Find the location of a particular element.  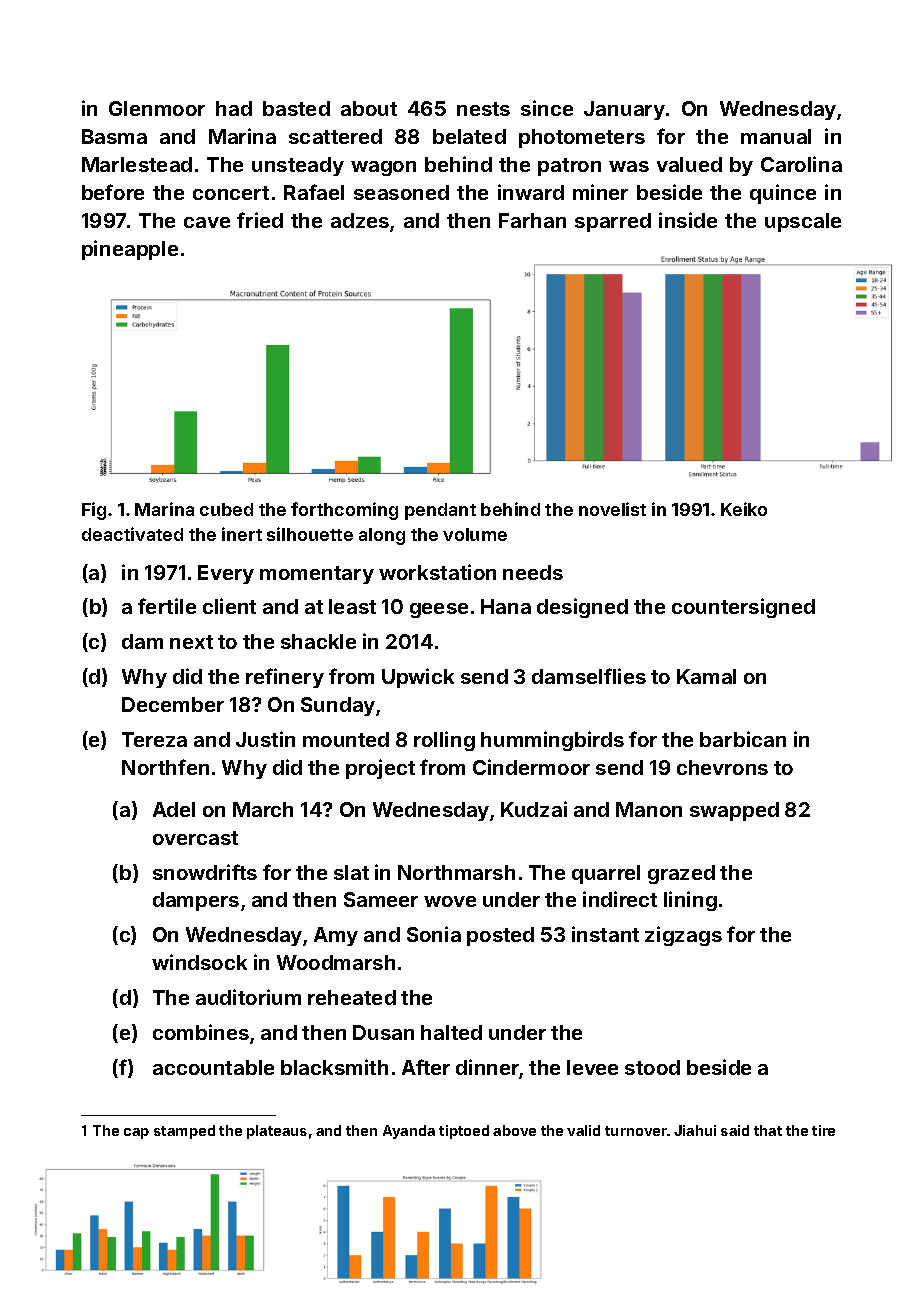

pineapple is located at coordinates (130, 250).
